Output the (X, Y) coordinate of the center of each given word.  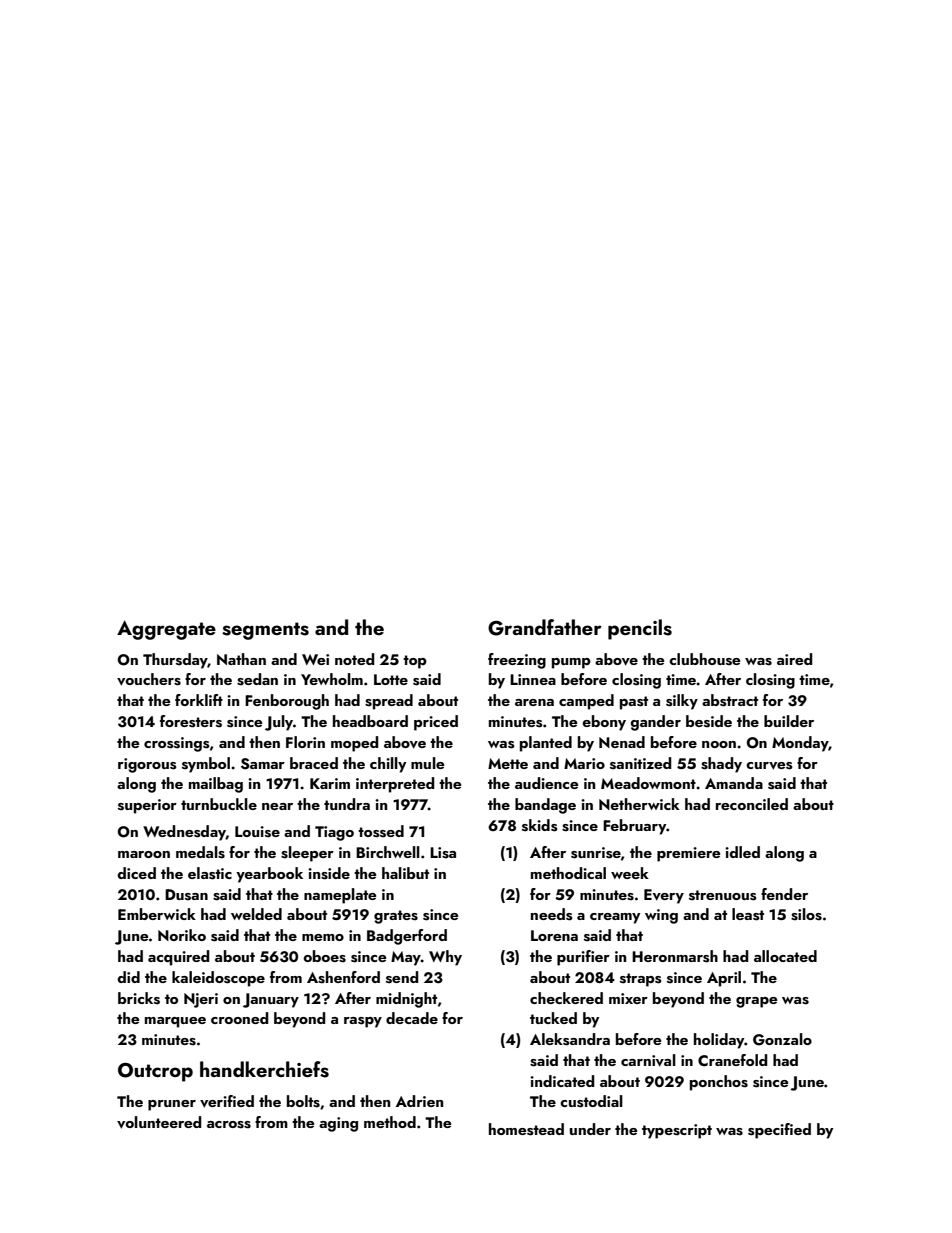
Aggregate (166, 630)
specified (779, 1131)
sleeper (307, 854)
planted (546, 744)
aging (338, 1124)
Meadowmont (648, 783)
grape (757, 1002)
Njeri (201, 1000)
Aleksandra (570, 1039)
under (590, 1129)
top (415, 662)
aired (795, 659)
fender (784, 894)
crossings (177, 744)
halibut (405, 873)
